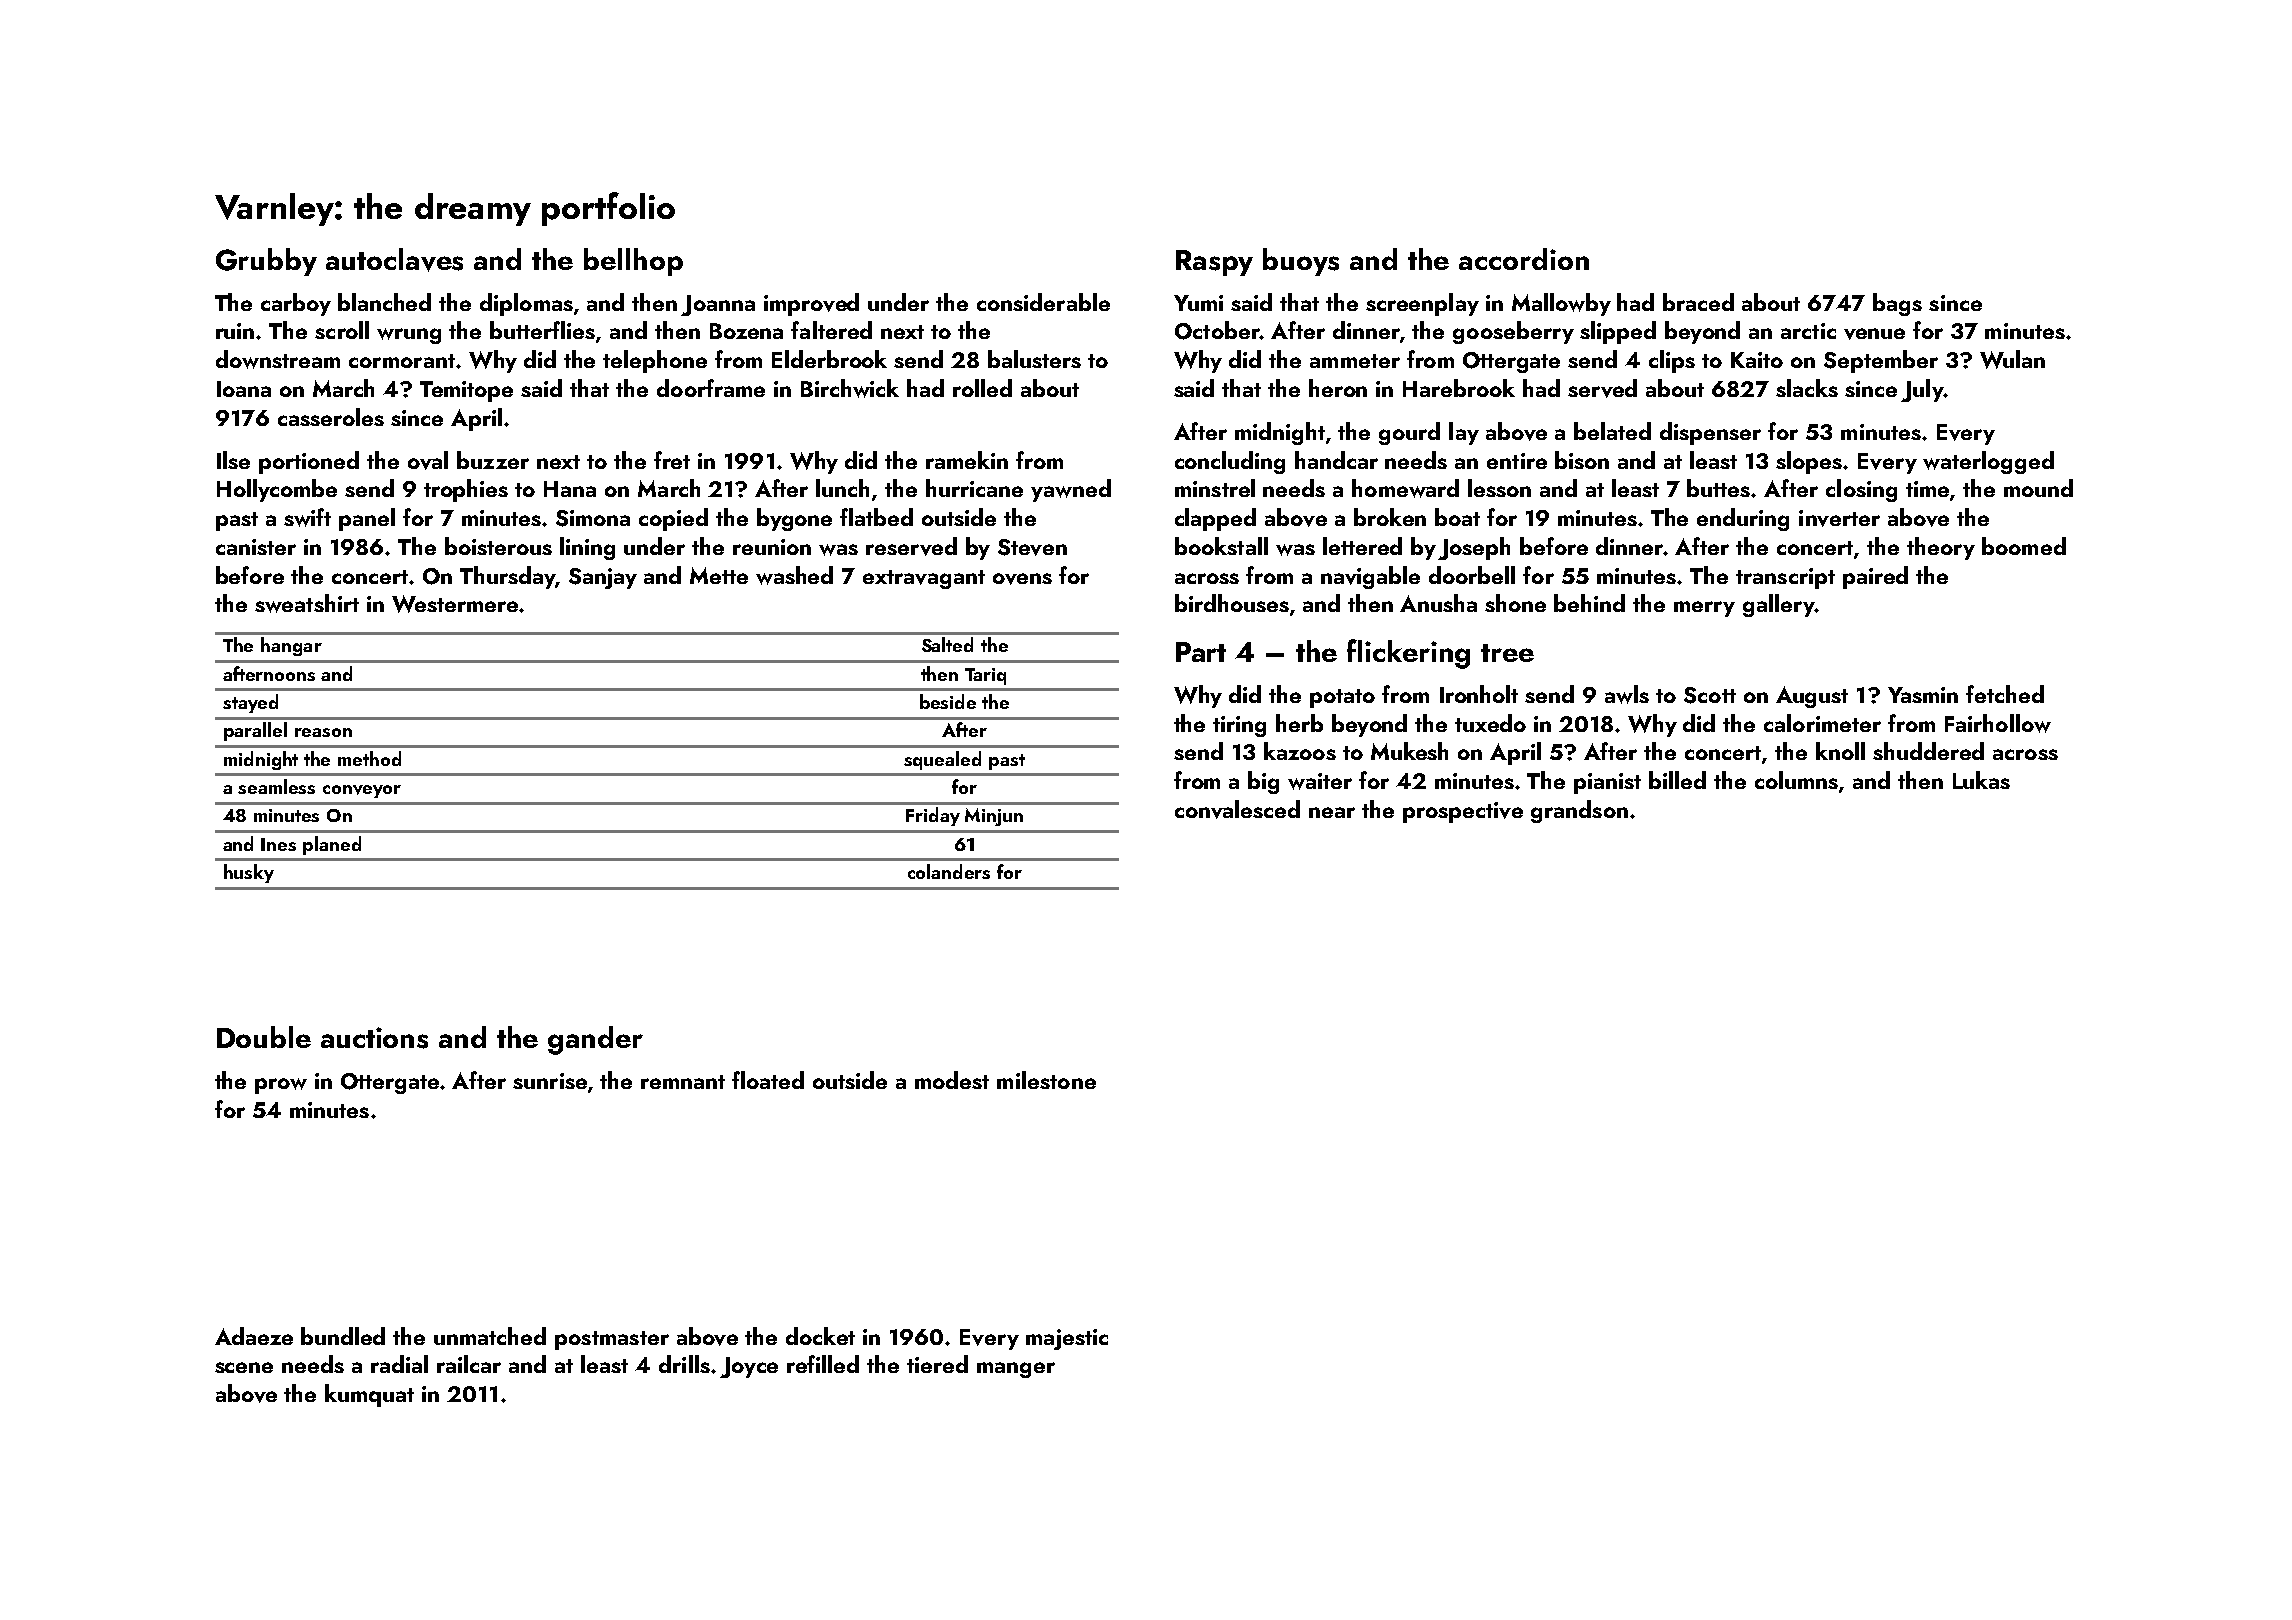 This page has height=1620, width=2292. Describe the element at coordinates (1016, 1370) in the page. I see `manger` at that location.
